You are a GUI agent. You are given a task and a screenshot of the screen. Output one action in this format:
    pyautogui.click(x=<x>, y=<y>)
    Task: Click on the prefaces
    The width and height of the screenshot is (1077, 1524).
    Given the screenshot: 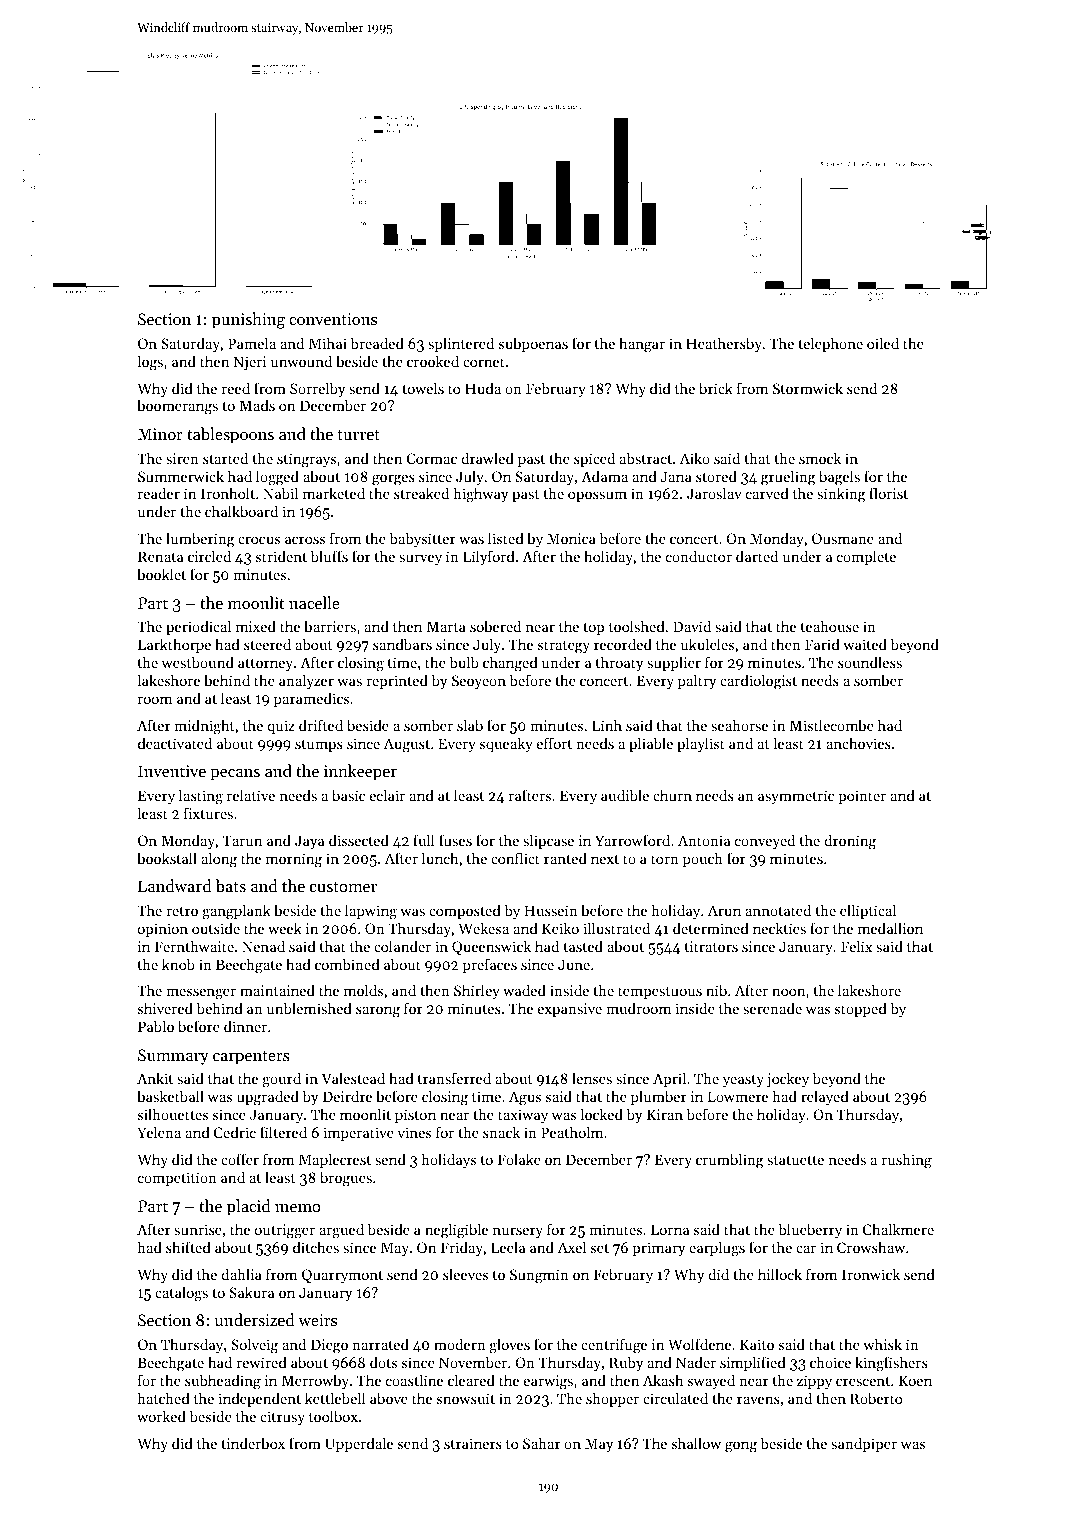 What is the action you would take?
    pyautogui.click(x=490, y=965)
